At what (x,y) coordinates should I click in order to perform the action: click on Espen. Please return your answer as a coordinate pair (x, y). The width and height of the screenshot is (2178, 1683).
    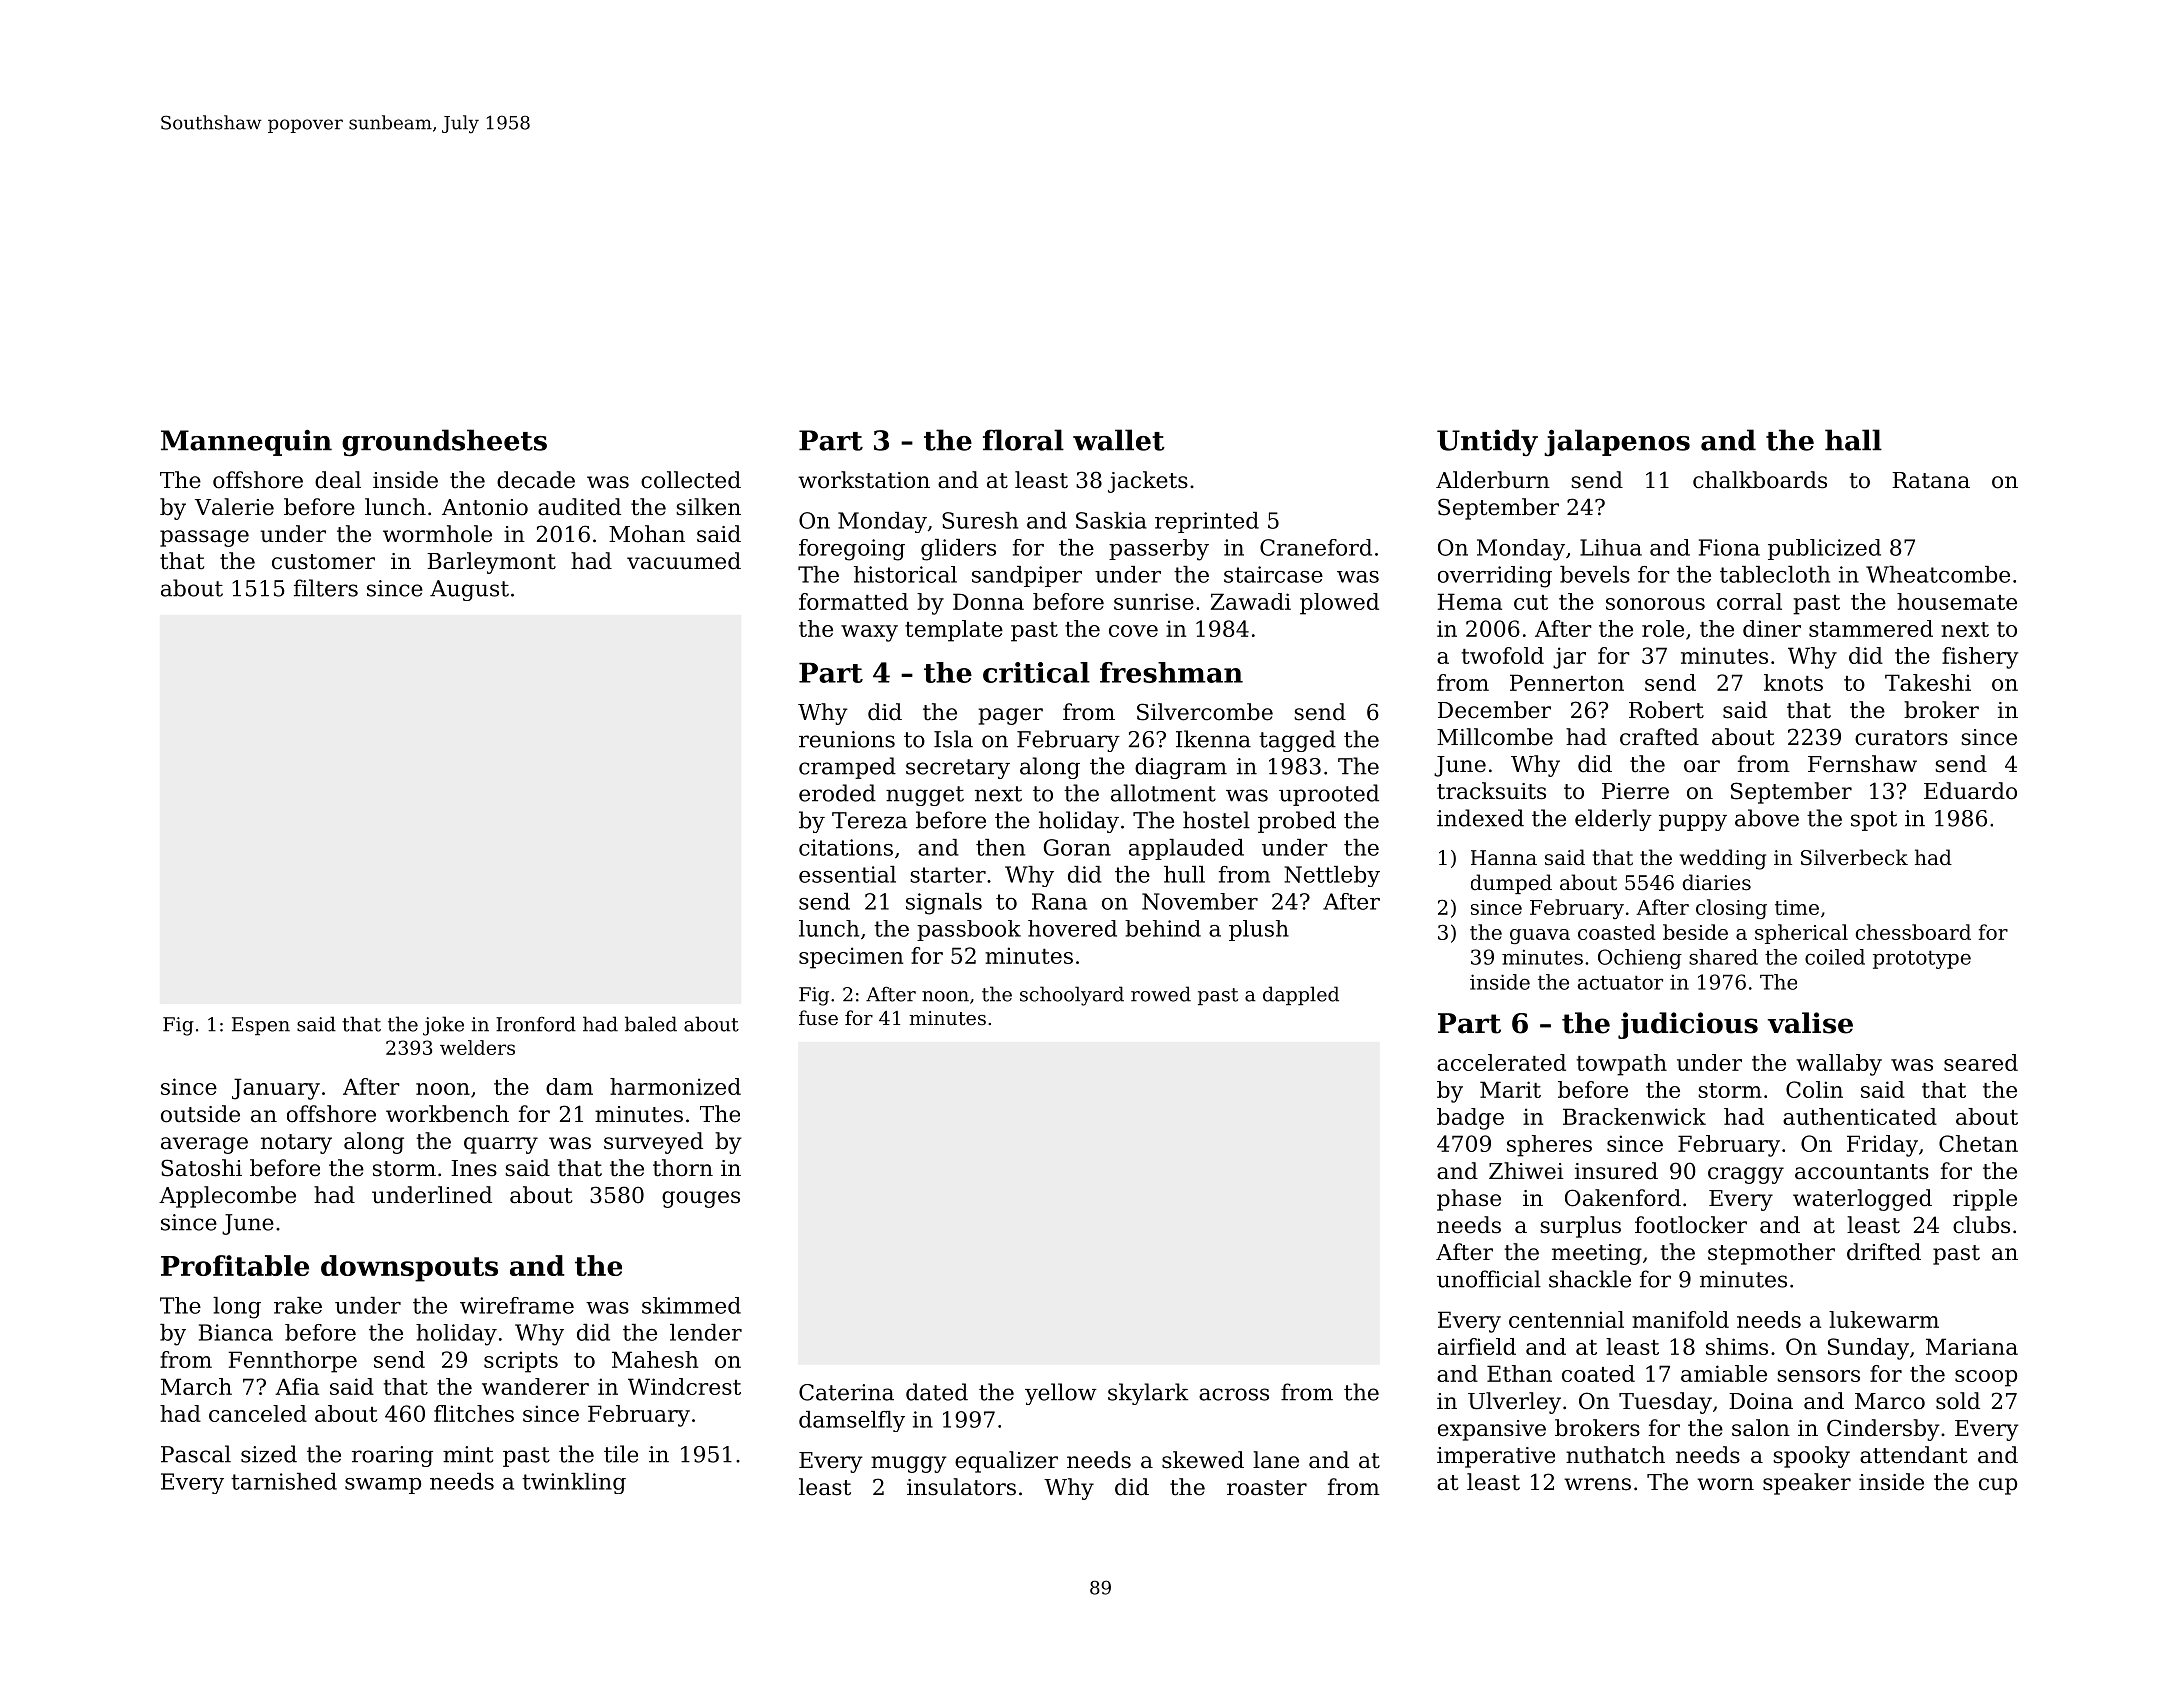
    Looking at the image, I should click on (261, 1026).
